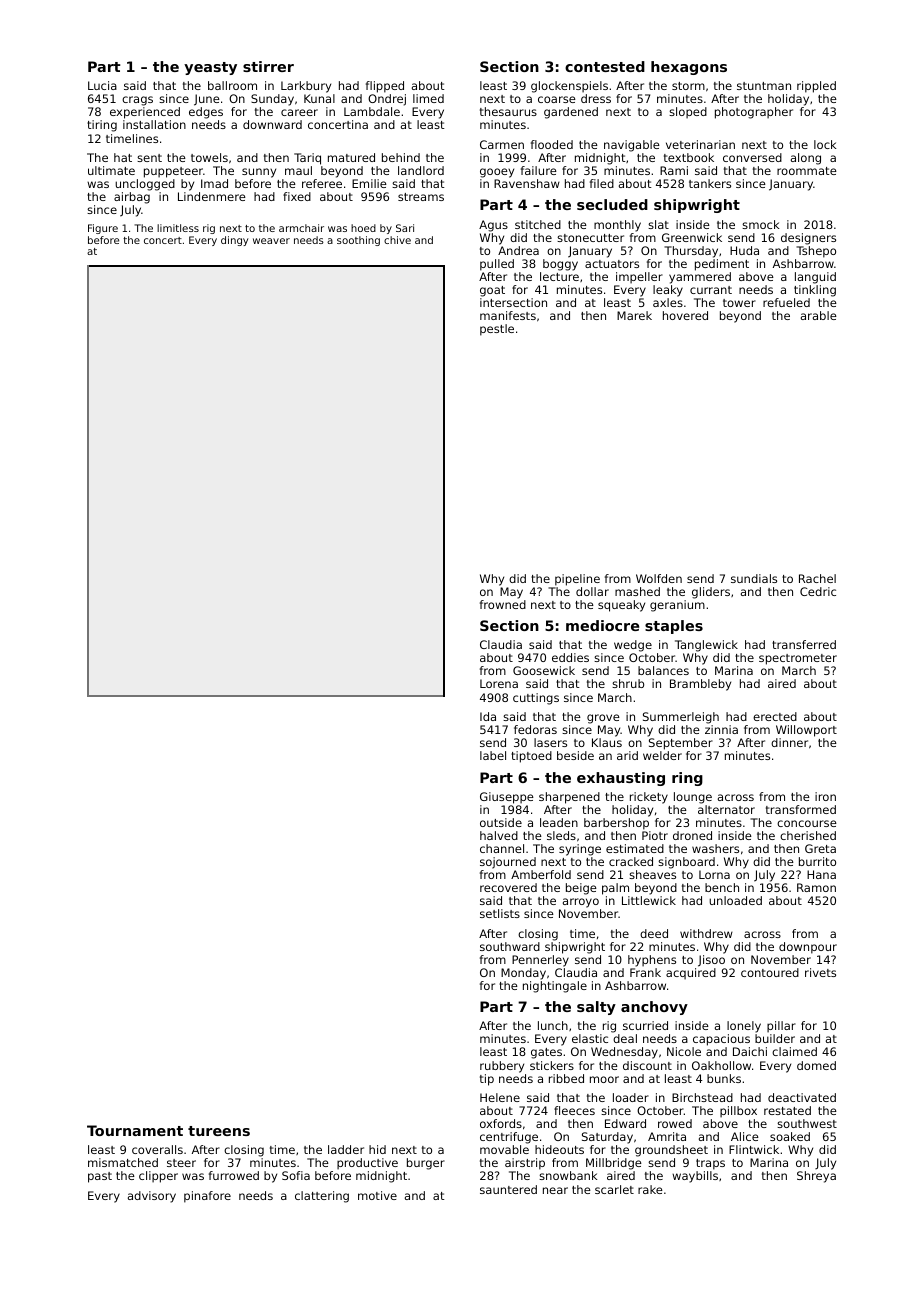  What do you see at coordinates (818, 591) in the screenshot?
I see `Cedric` at bounding box center [818, 591].
